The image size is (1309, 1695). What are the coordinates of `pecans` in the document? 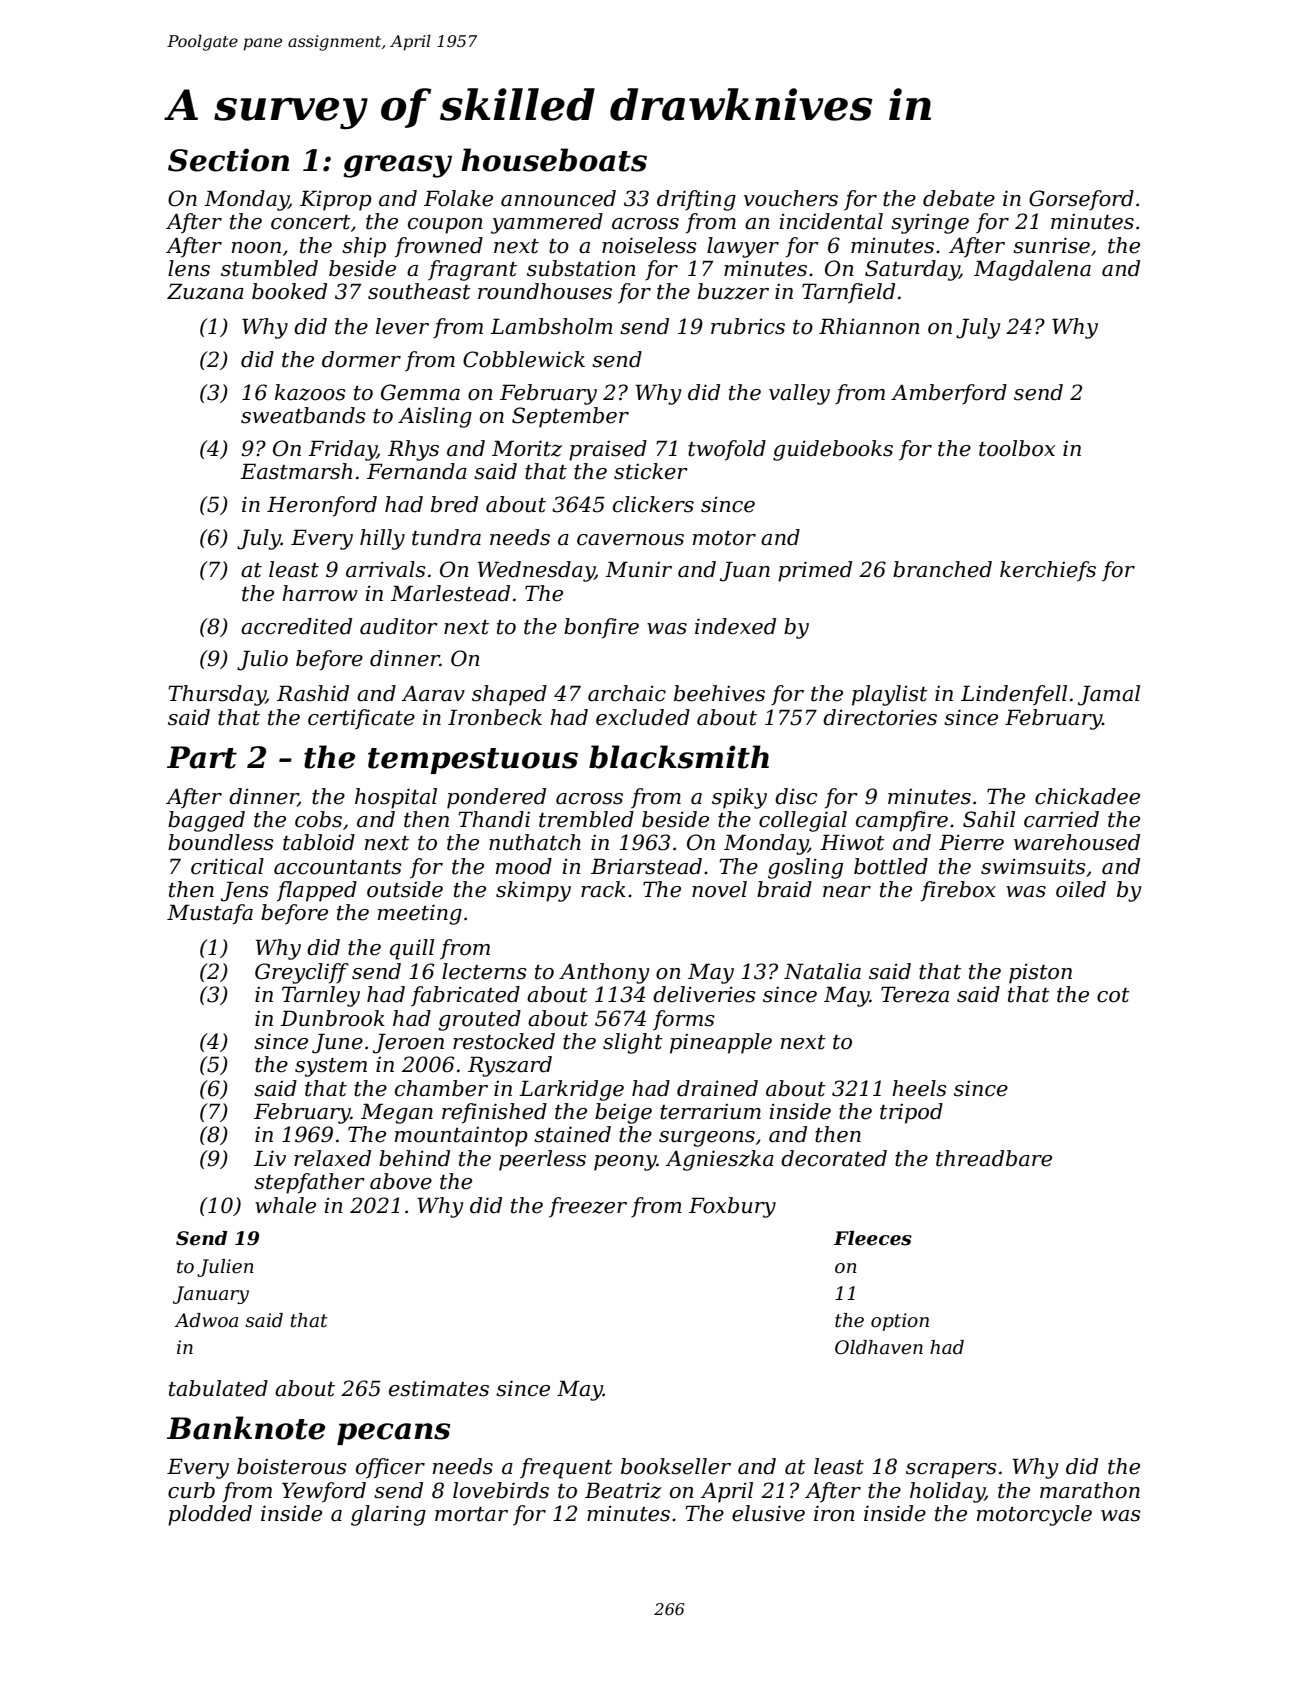 It's located at (393, 1434).
